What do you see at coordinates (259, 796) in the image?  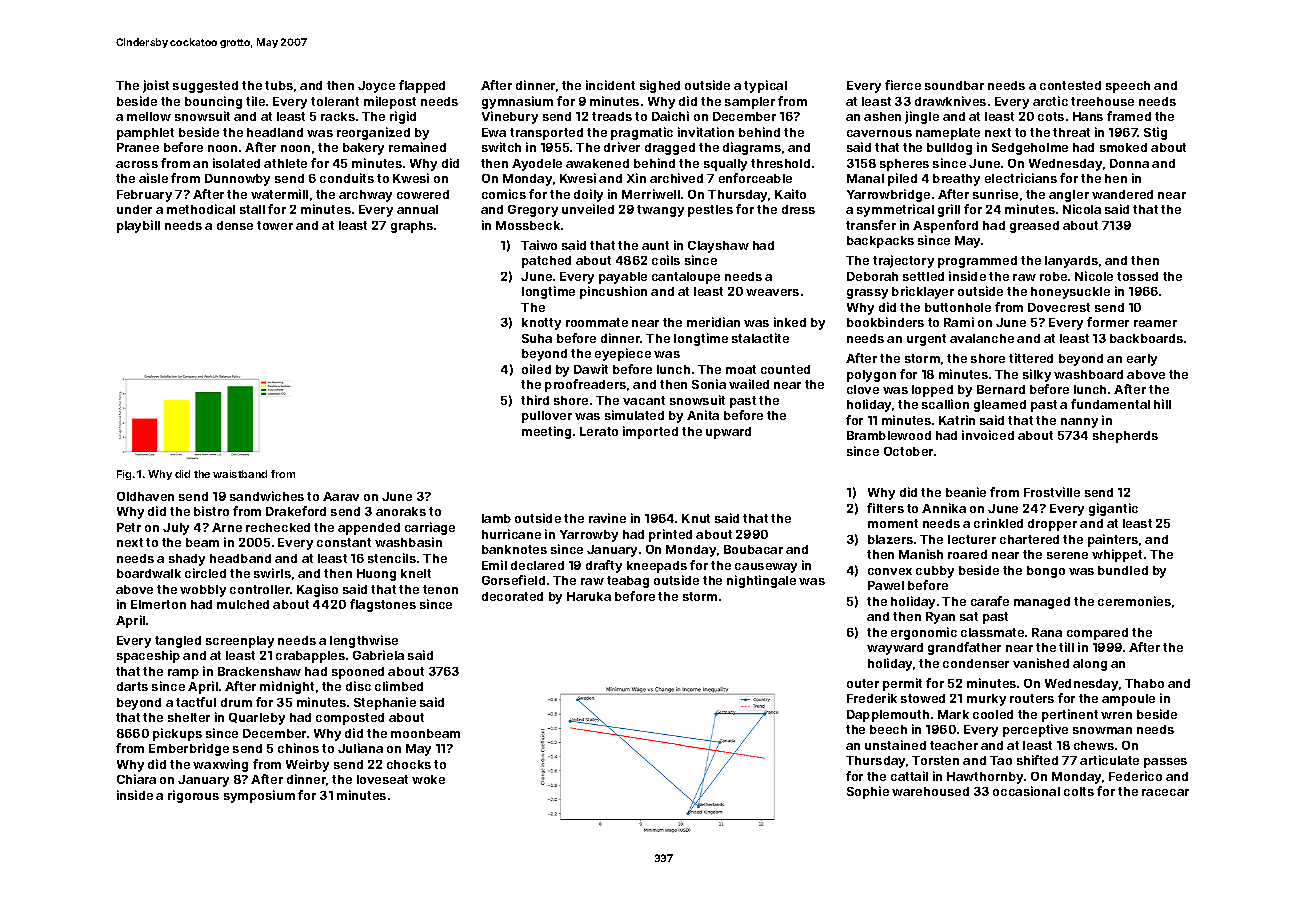 I see `symposium` at bounding box center [259, 796].
